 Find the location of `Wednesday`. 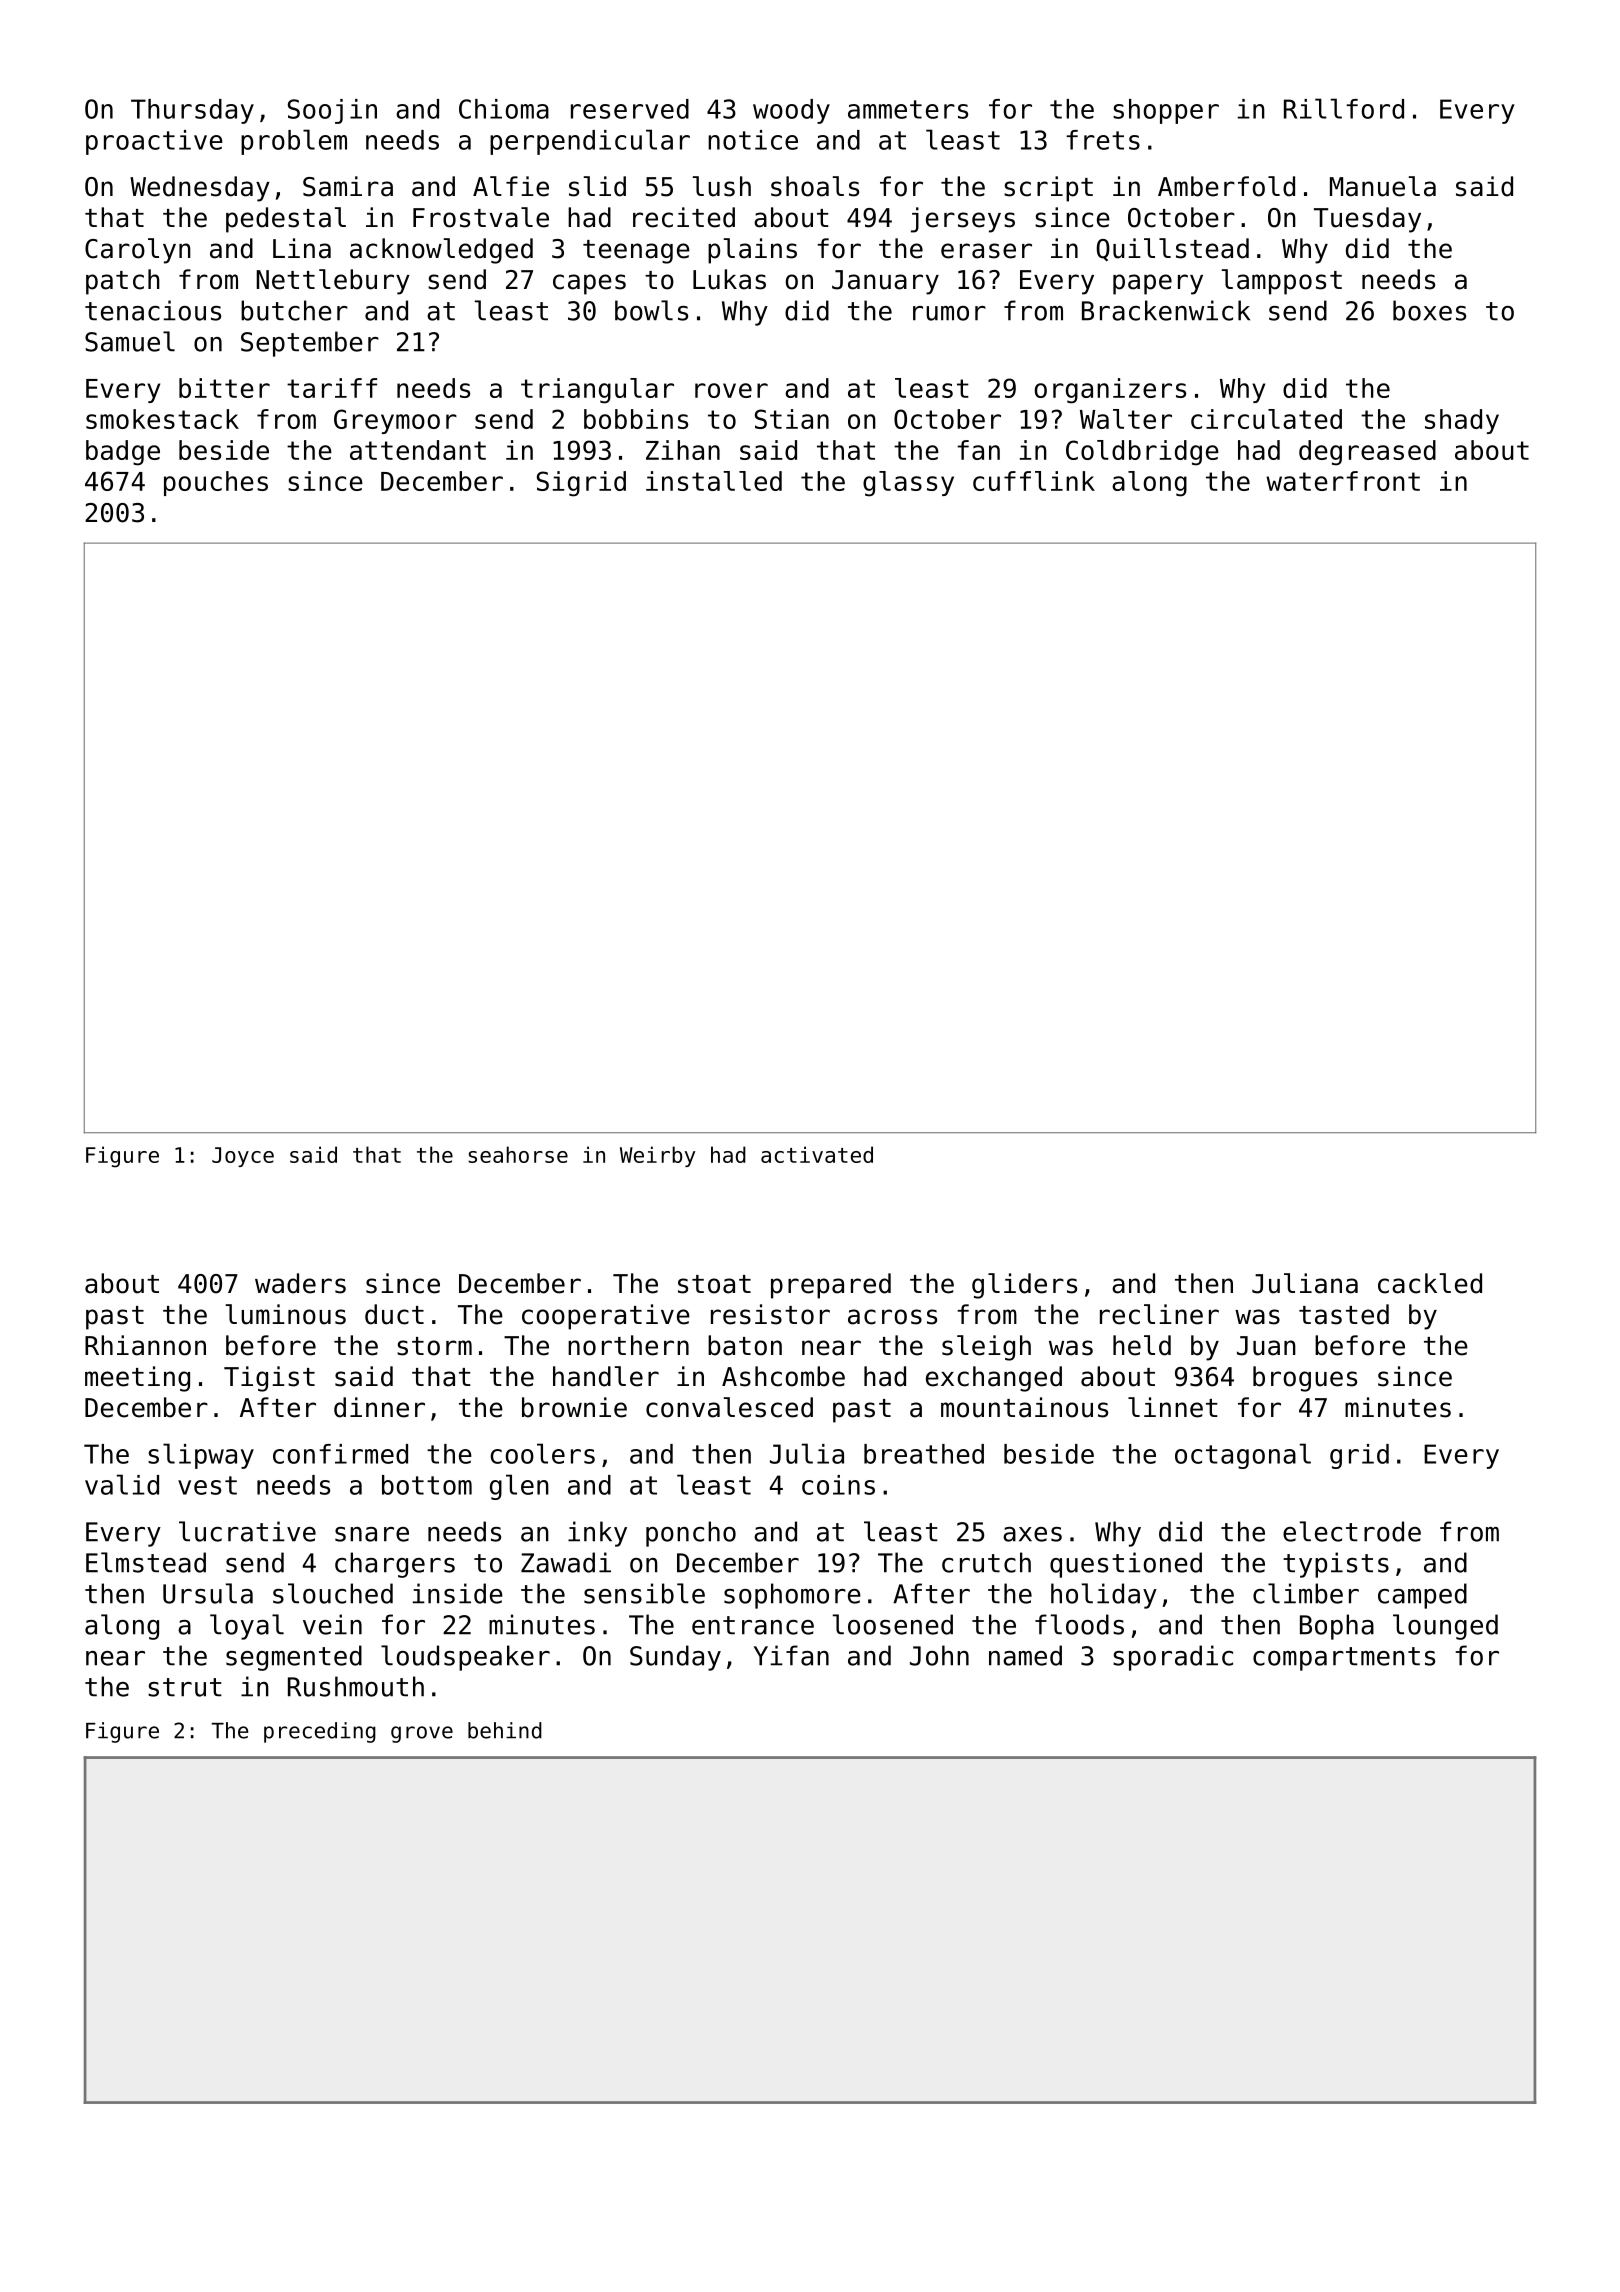

Wednesday is located at coordinates (200, 189).
